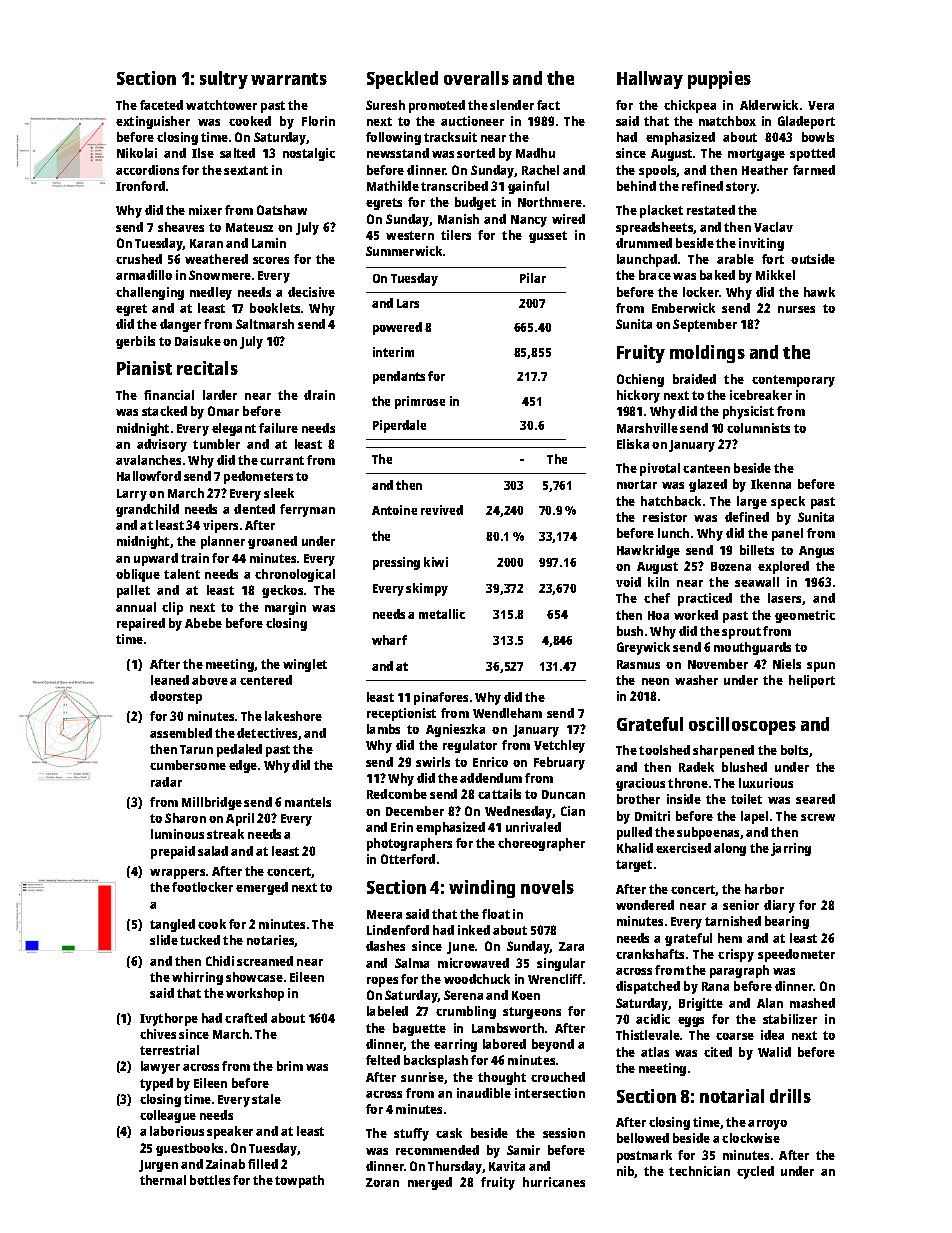  What do you see at coordinates (647, 260) in the screenshot?
I see `launchpad` at bounding box center [647, 260].
